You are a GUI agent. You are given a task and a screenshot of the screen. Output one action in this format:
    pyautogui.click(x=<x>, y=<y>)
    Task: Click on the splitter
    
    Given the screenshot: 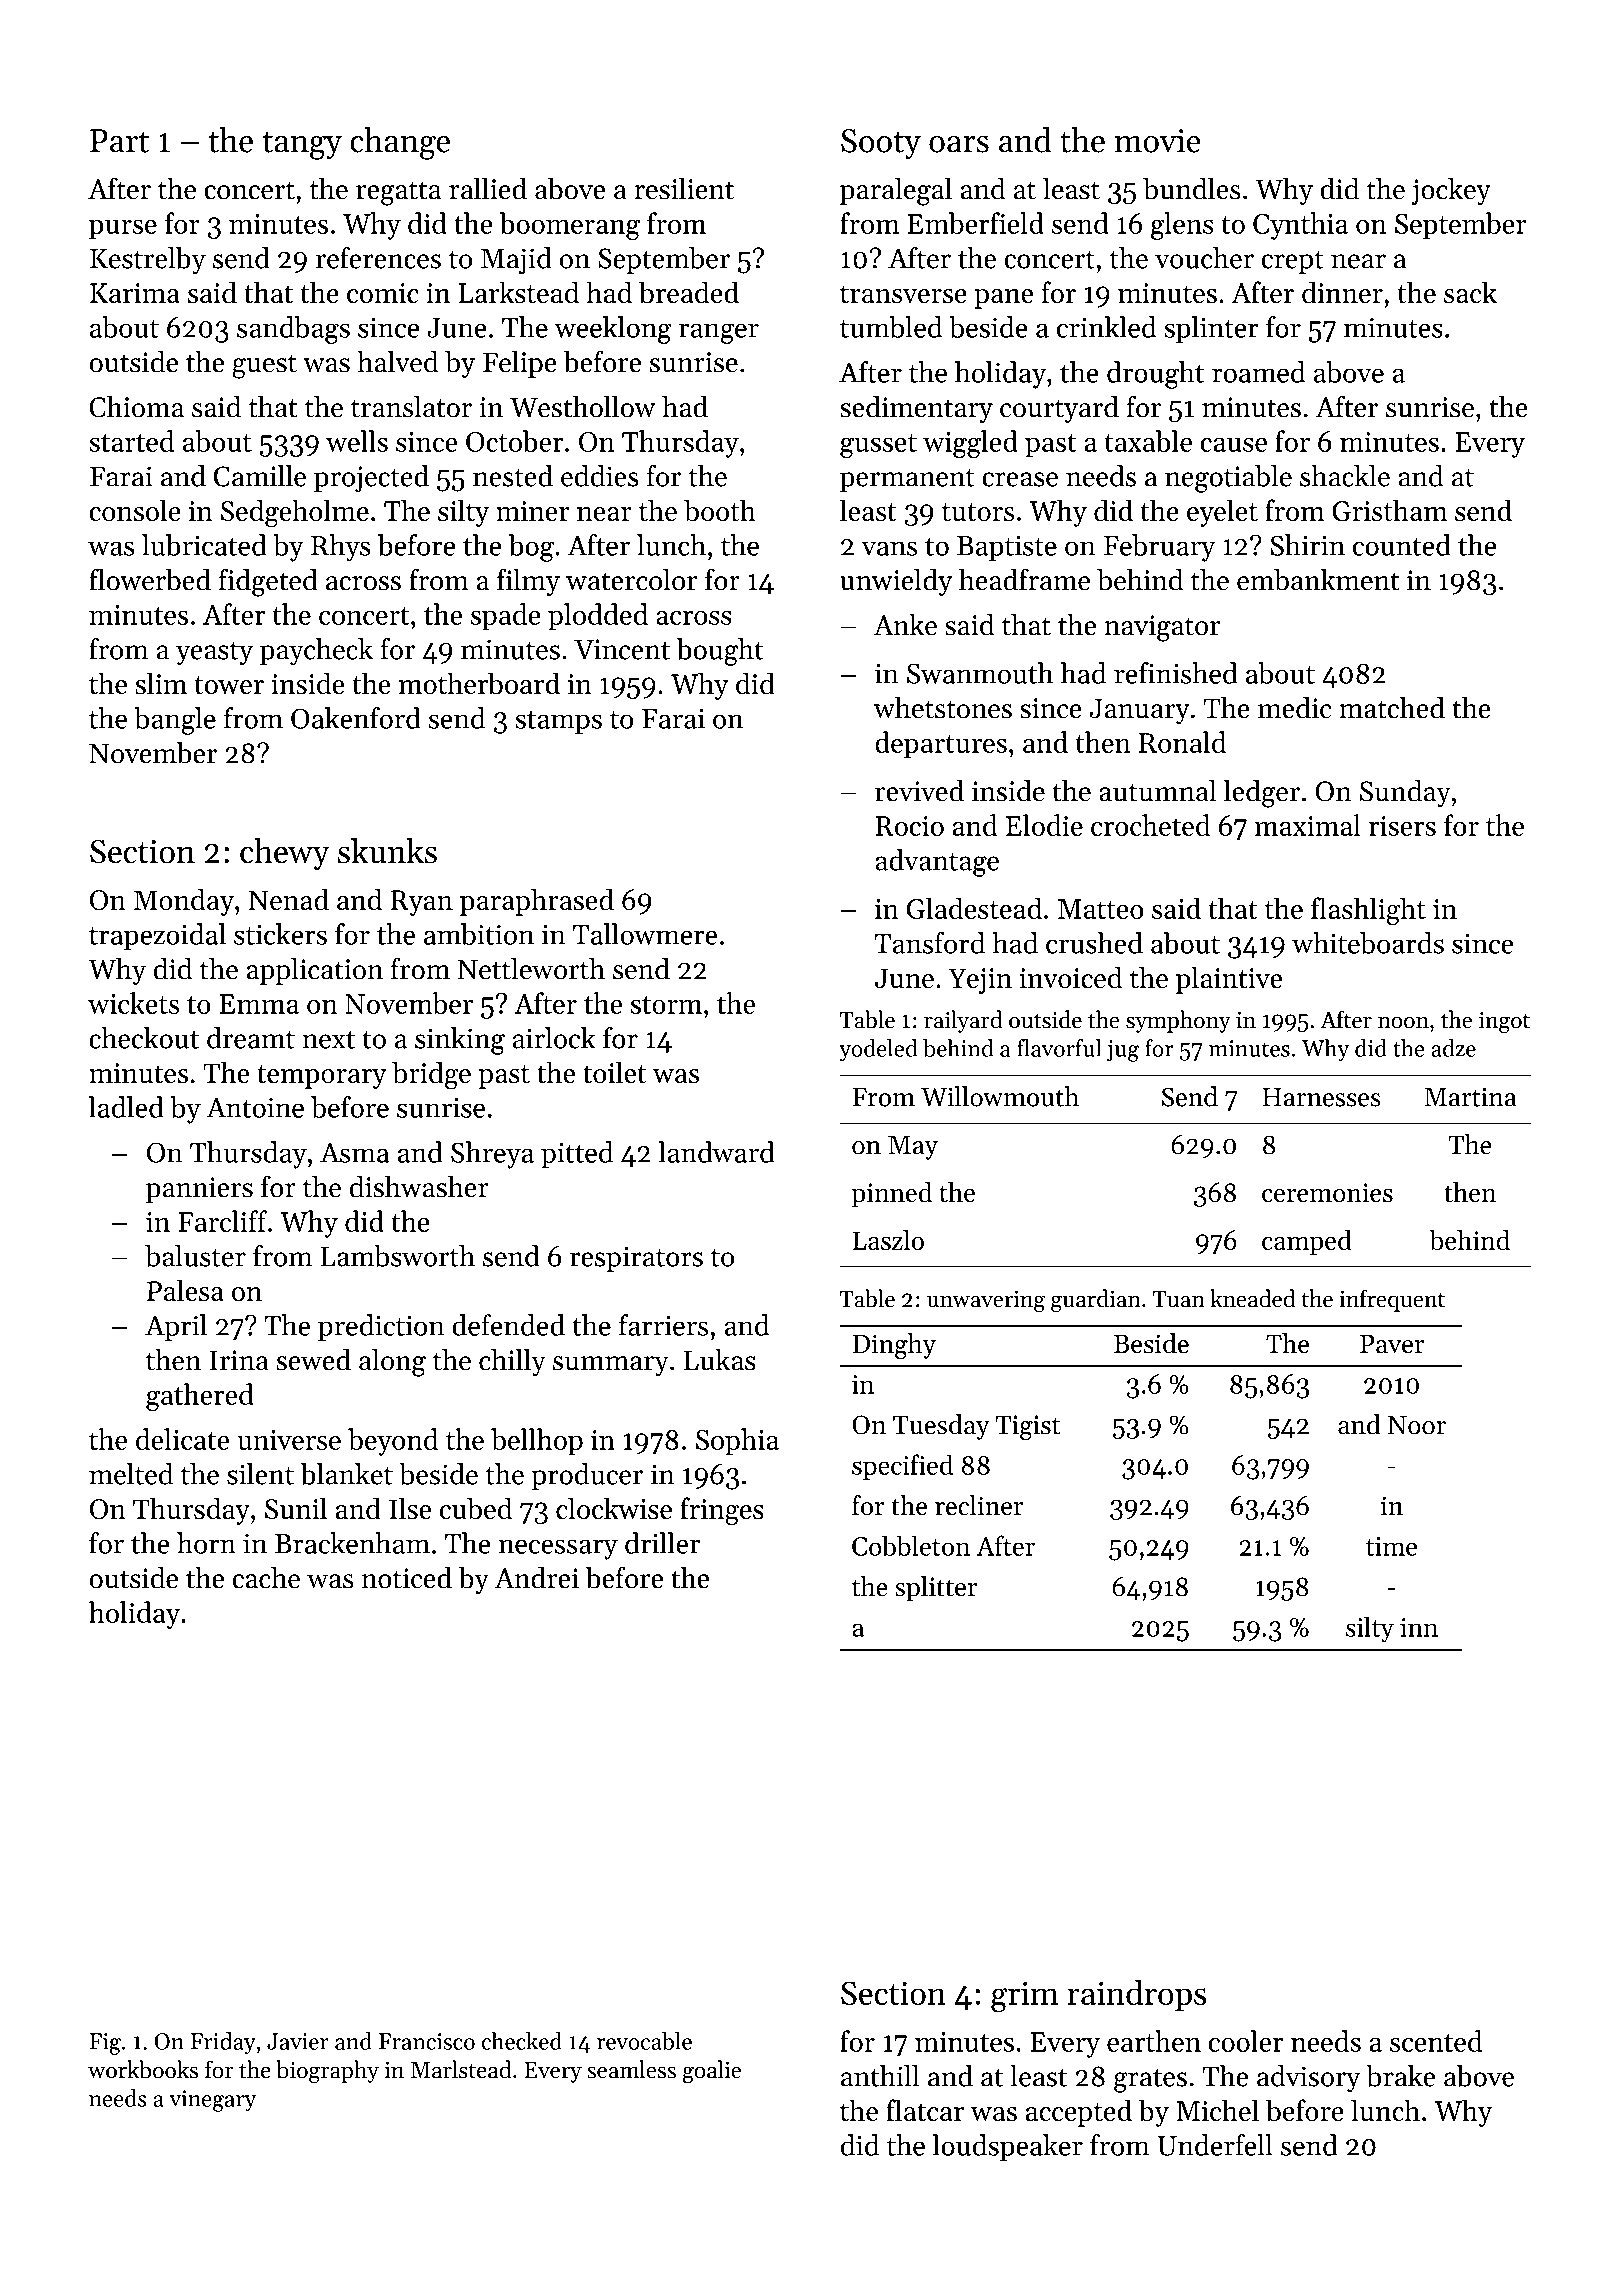 What is the action you would take?
    pyautogui.click(x=936, y=1589)
